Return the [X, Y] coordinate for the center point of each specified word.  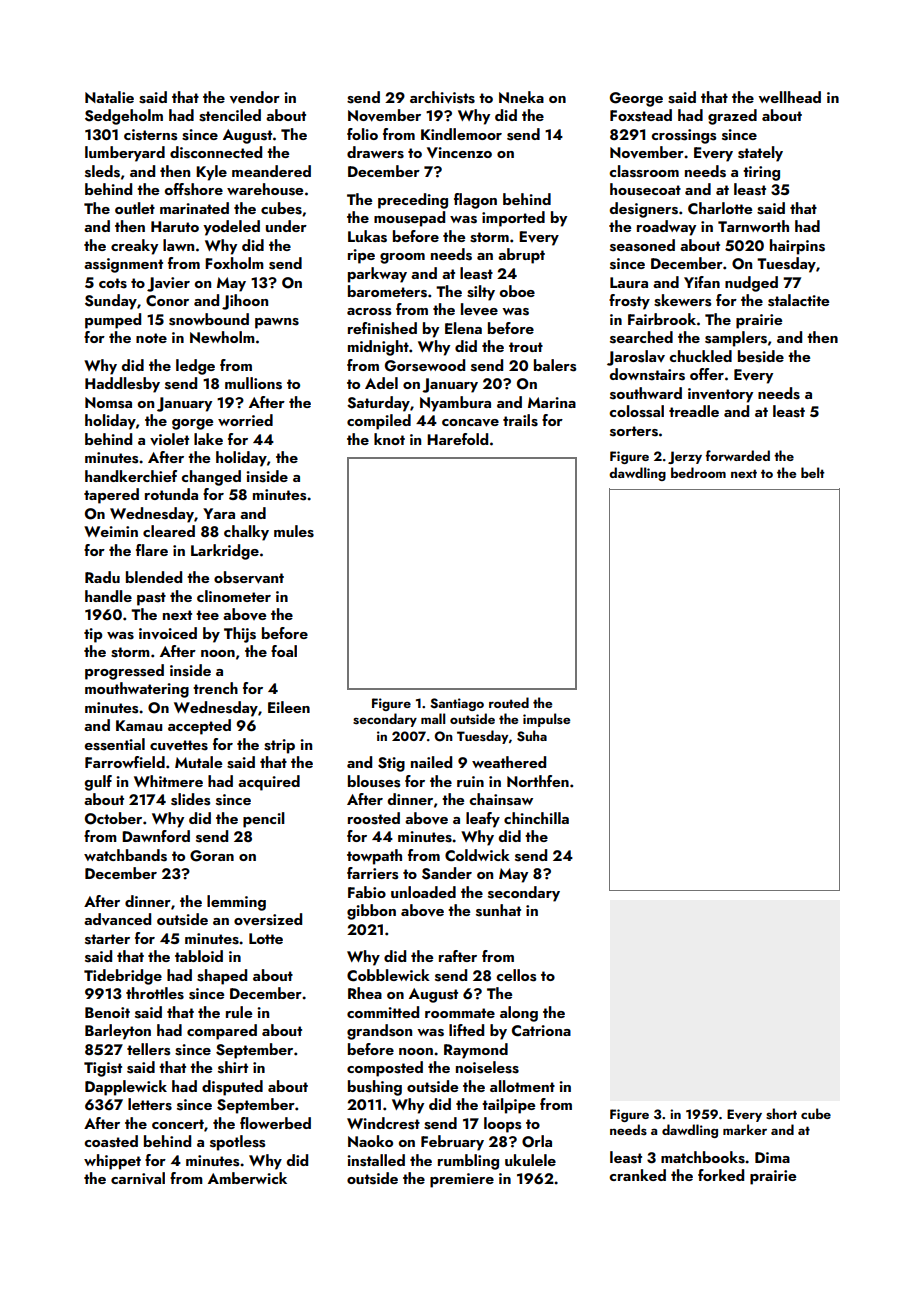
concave [470, 423]
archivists [442, 97]
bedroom [698, 472]
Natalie [109, 97]
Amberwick [247, 1178]
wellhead [789, 97]
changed [211, 478]
